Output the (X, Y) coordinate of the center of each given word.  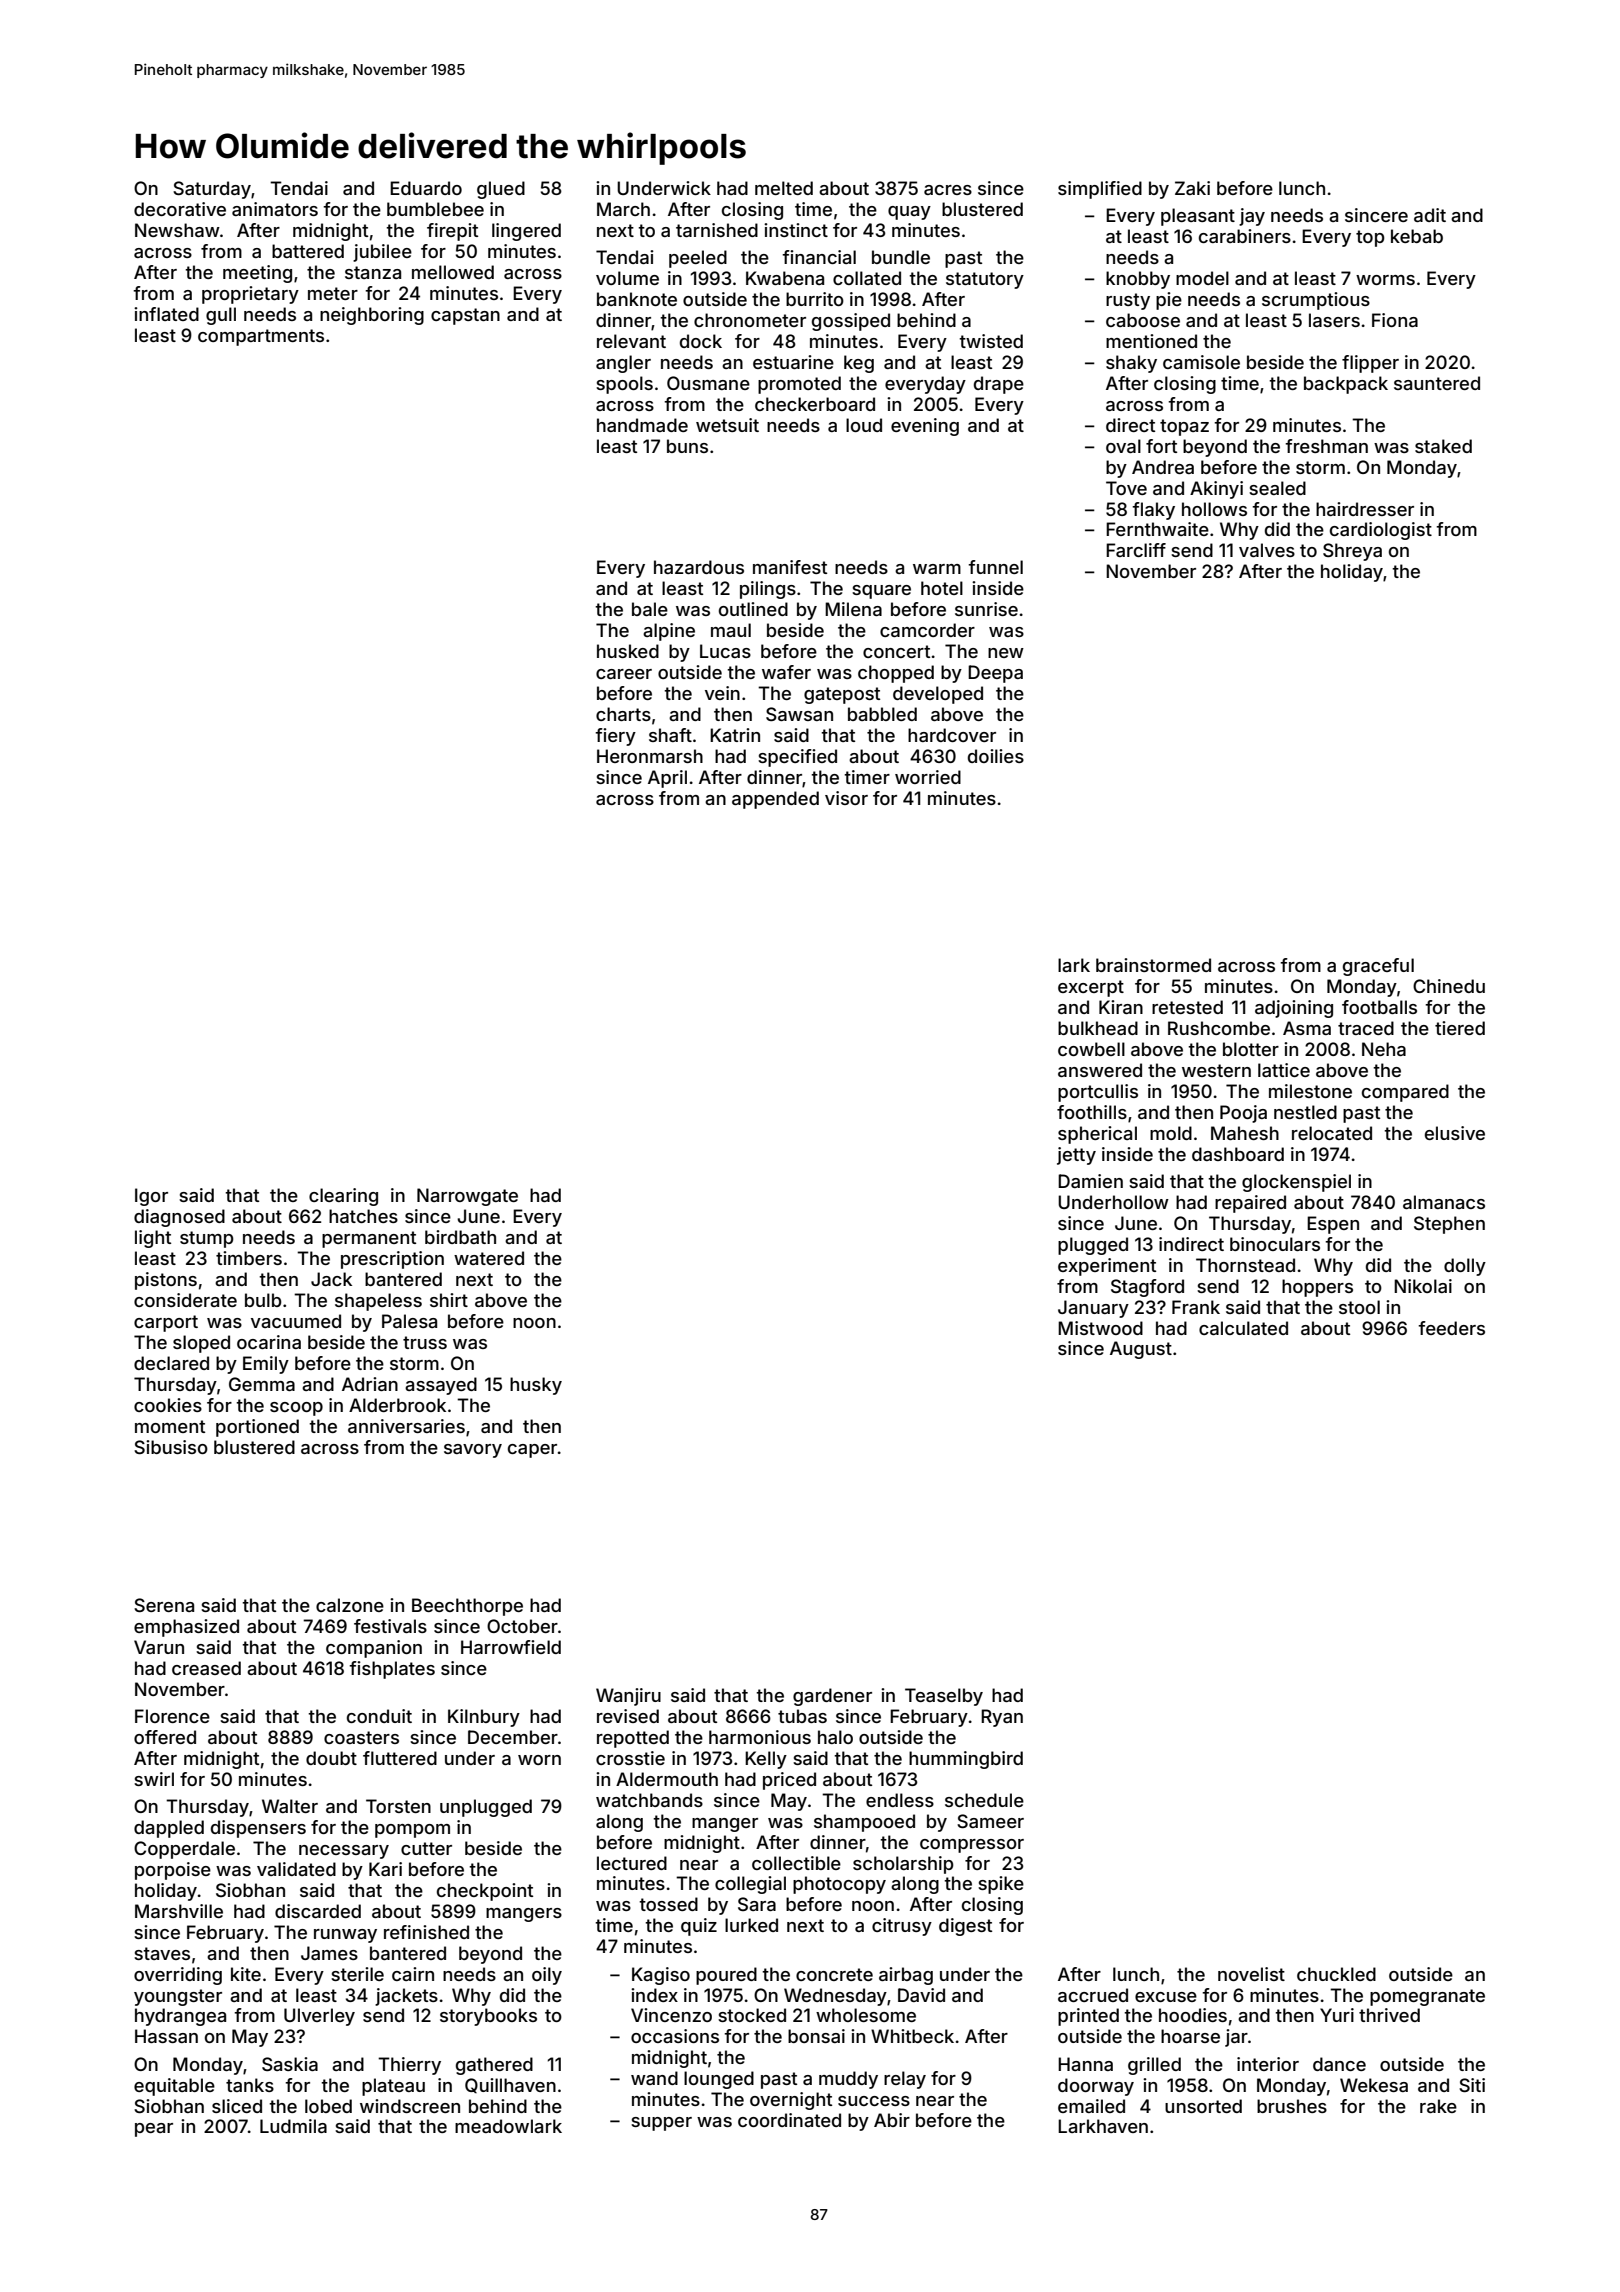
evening (925, 427)
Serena (164, 1605)
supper (661, 2124)
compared (1405, 1093)
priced (789, 1781)
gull (221, 316)
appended (775, 800)
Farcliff (1136, 550)
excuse (1166, 1997)
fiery (615, 737)
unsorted (1203, 2106)
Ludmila (293, 2126)
